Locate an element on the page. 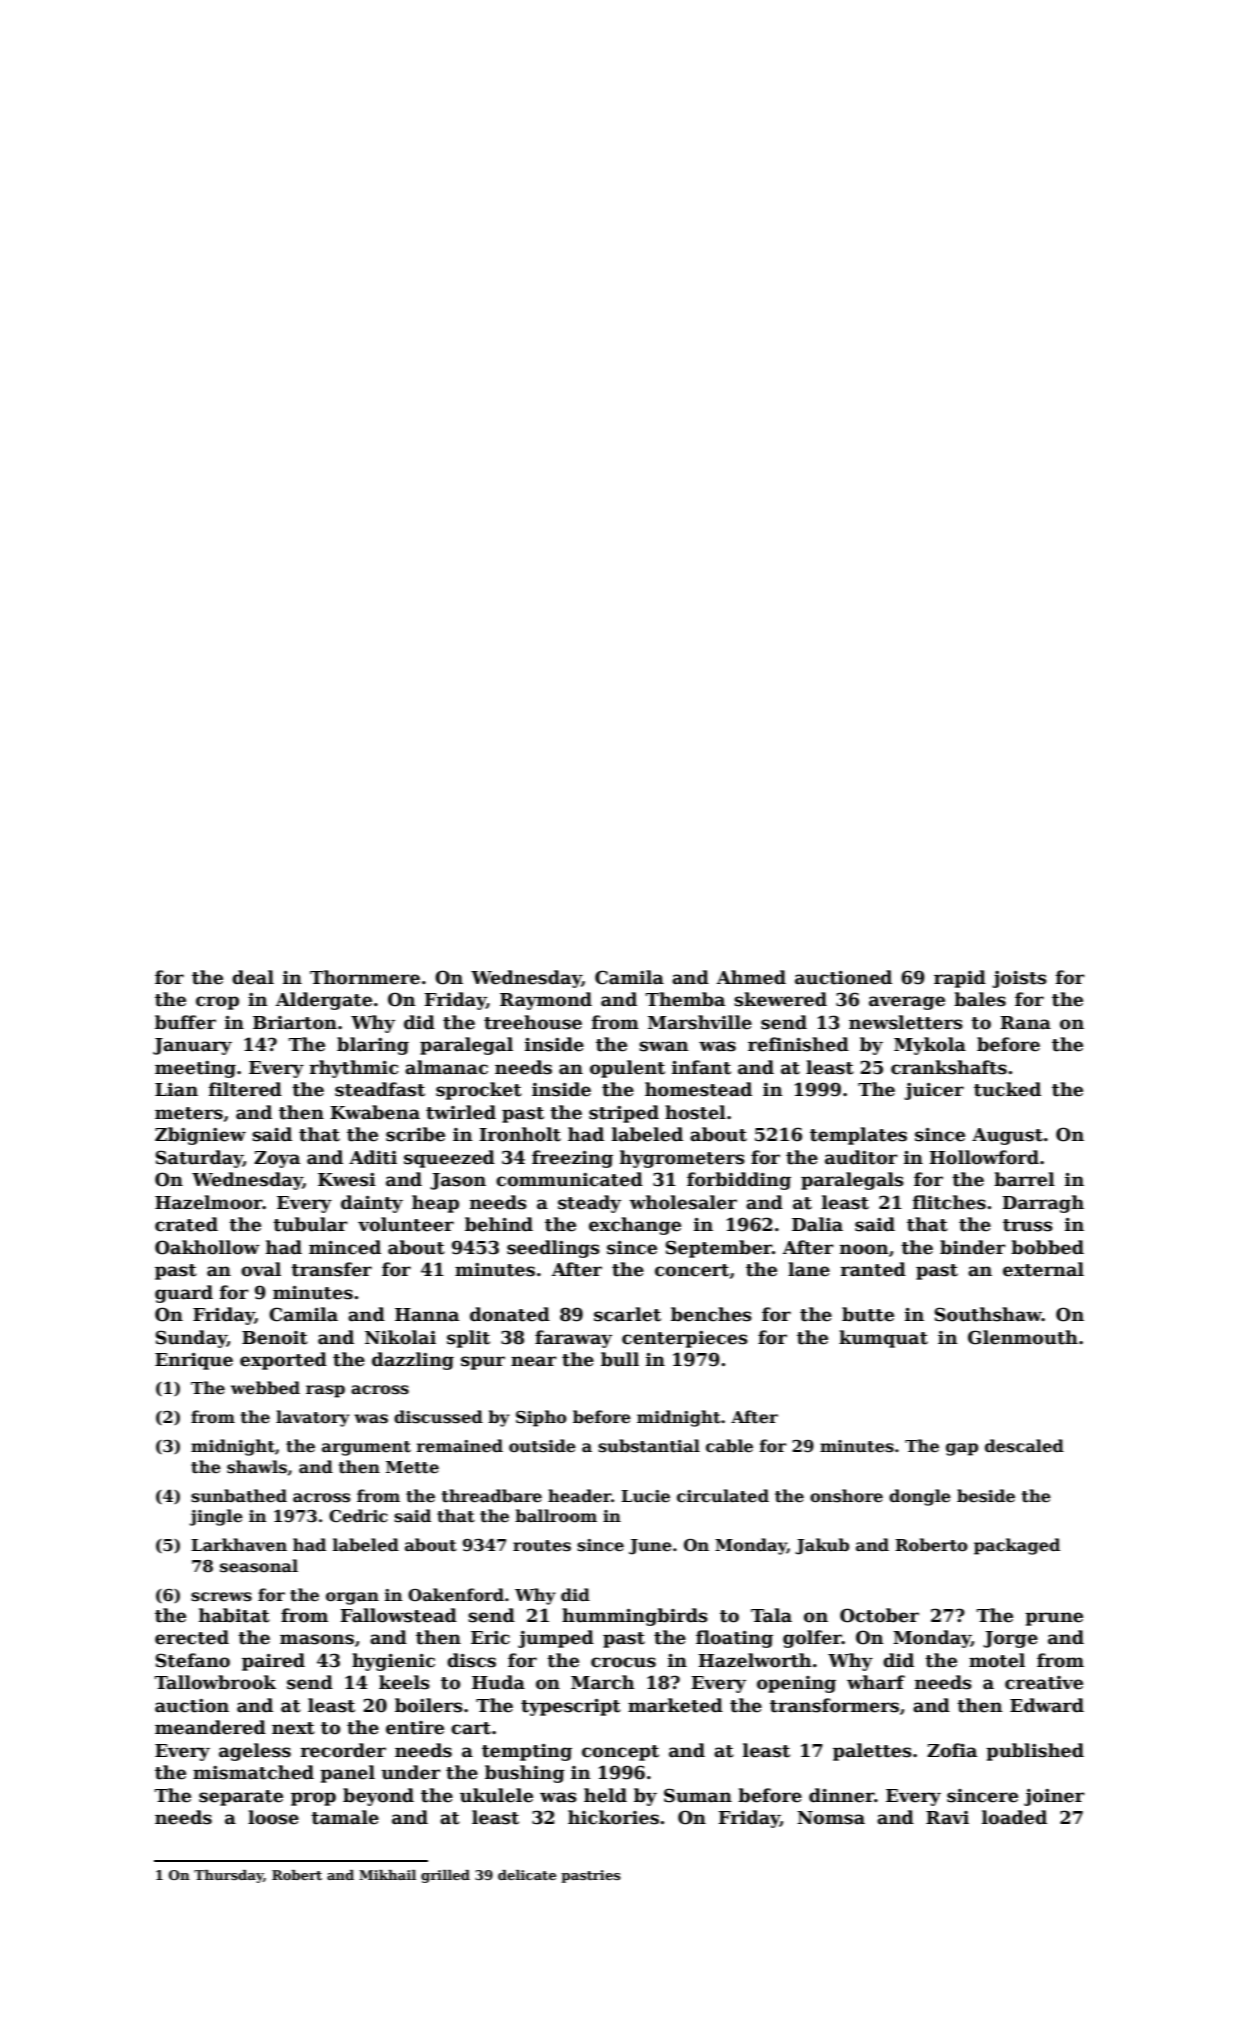  homestead is located at coordinates (698, 1089).
